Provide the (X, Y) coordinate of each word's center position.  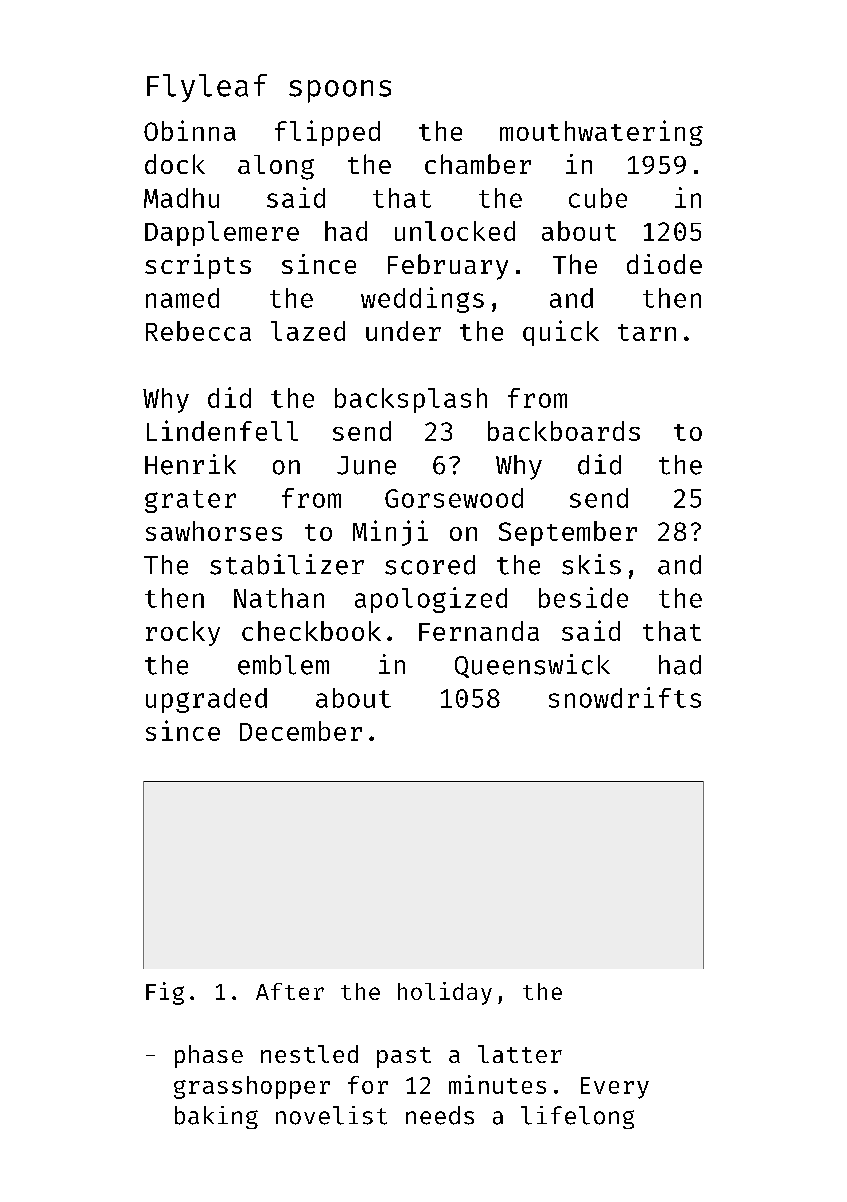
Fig (165, 993)
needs (440, 1115)
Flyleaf (207, 88)
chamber (478, 164)
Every (615, 1088)
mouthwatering (601, 133)
